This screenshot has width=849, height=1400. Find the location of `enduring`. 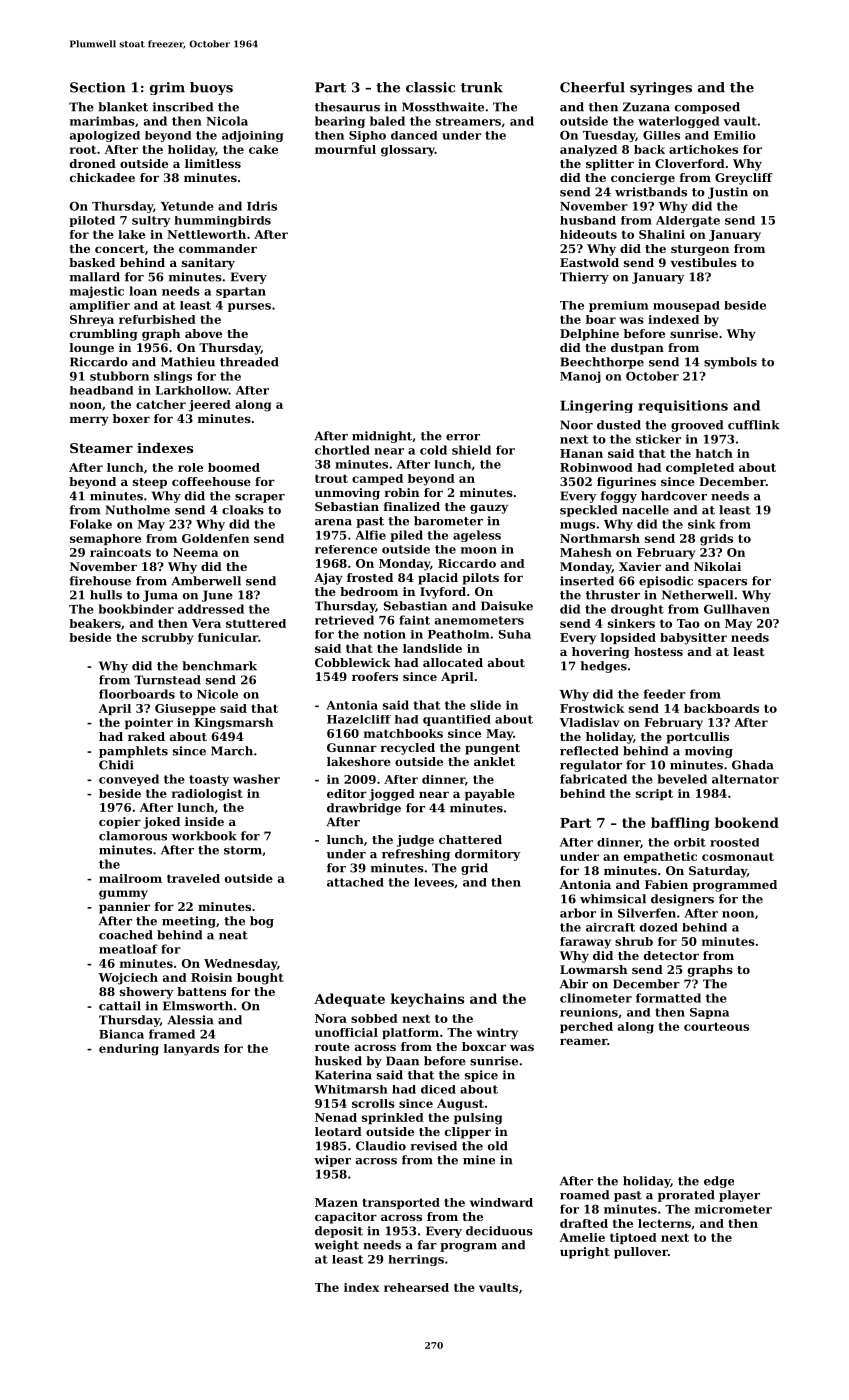

enduring is located at coordinates (129, 1050).
